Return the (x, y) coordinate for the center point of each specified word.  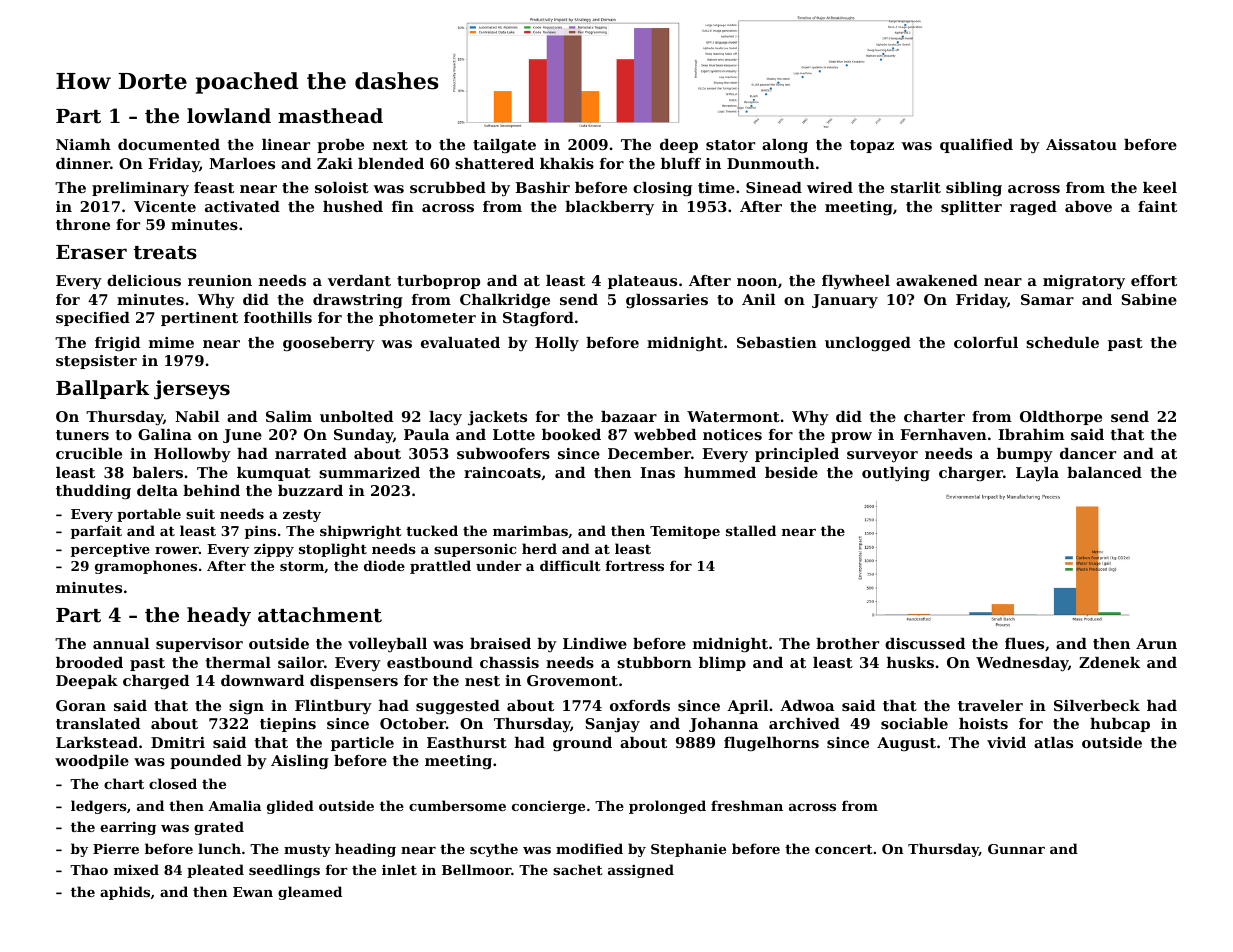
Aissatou (1081, 144)
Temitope (685, 532)
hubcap (1120, 725)
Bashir (542, 187)
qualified (976, 146)
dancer (1088, 453)
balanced (1104, 472)
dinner (83, 163)
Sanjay (612, 725)
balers (158, 472)
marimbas (530, 530)
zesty (302, 516)
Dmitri (178, 742)
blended (391, 163)
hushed (353, 206)
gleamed (310, 893)
